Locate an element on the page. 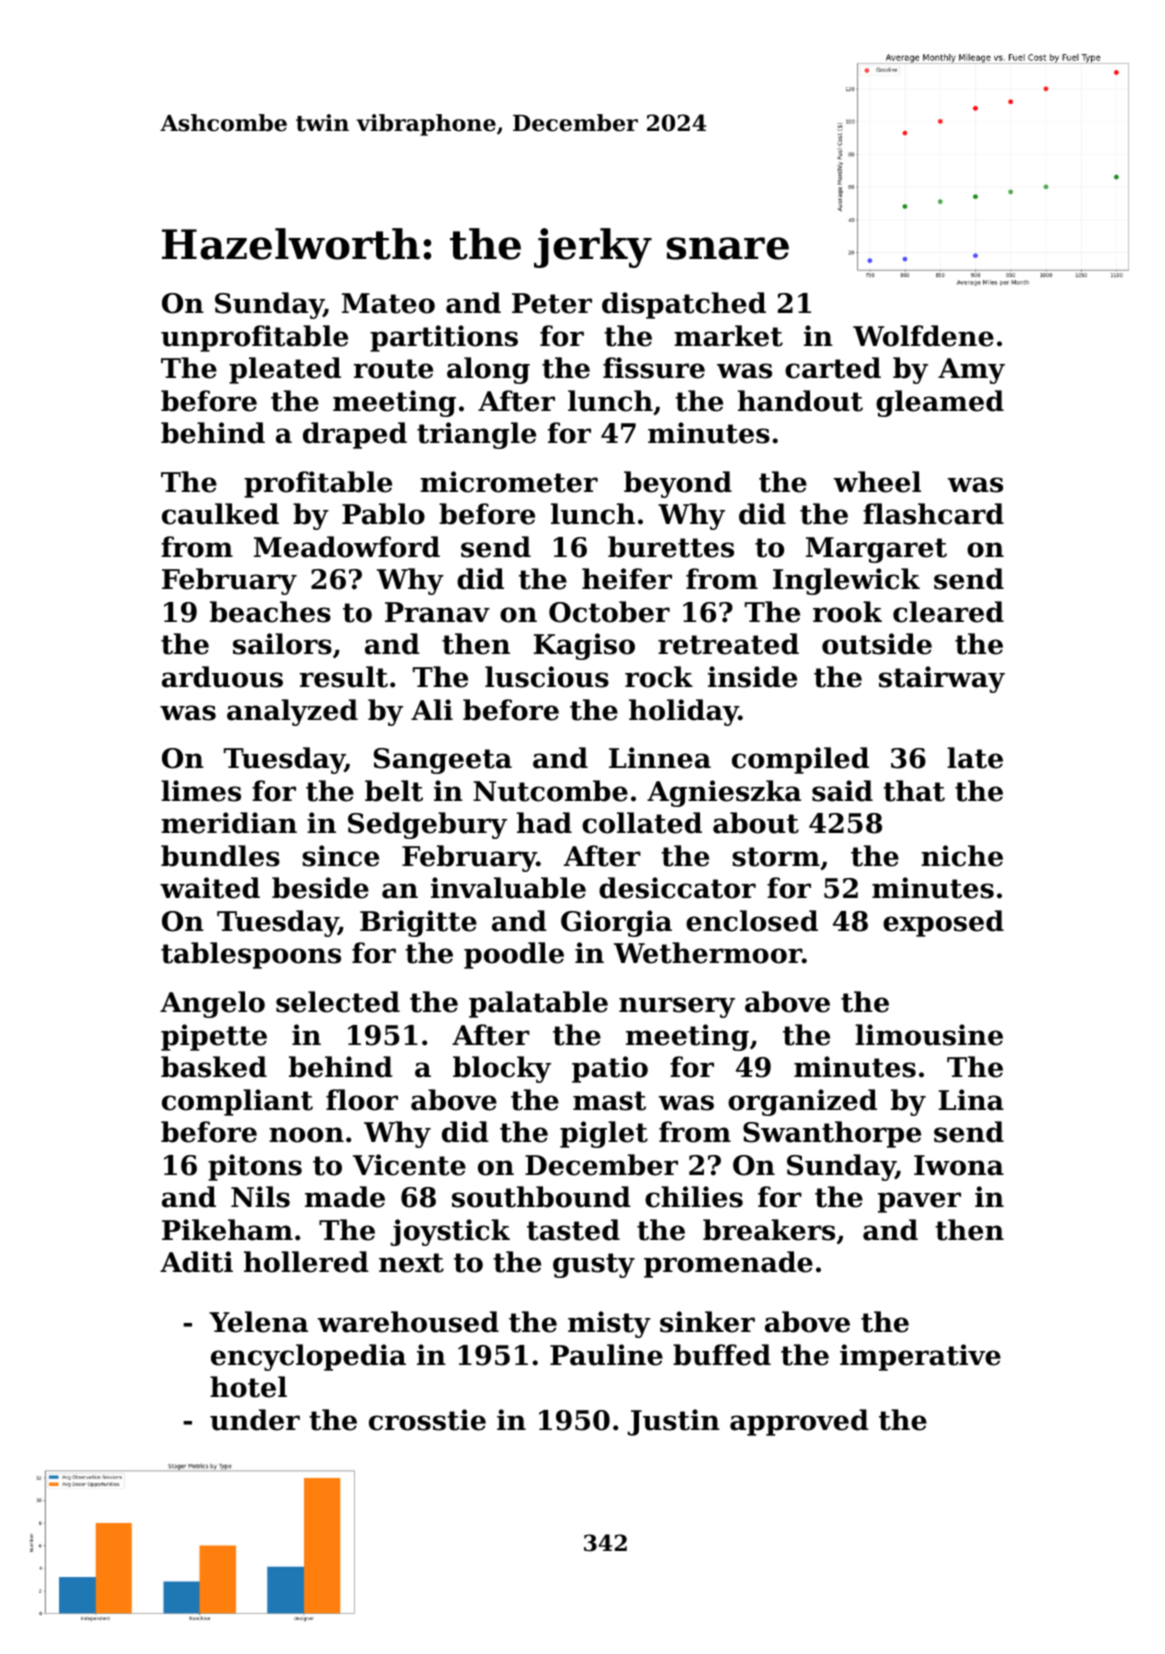  blocky is located at coordinates (502, 1069).
